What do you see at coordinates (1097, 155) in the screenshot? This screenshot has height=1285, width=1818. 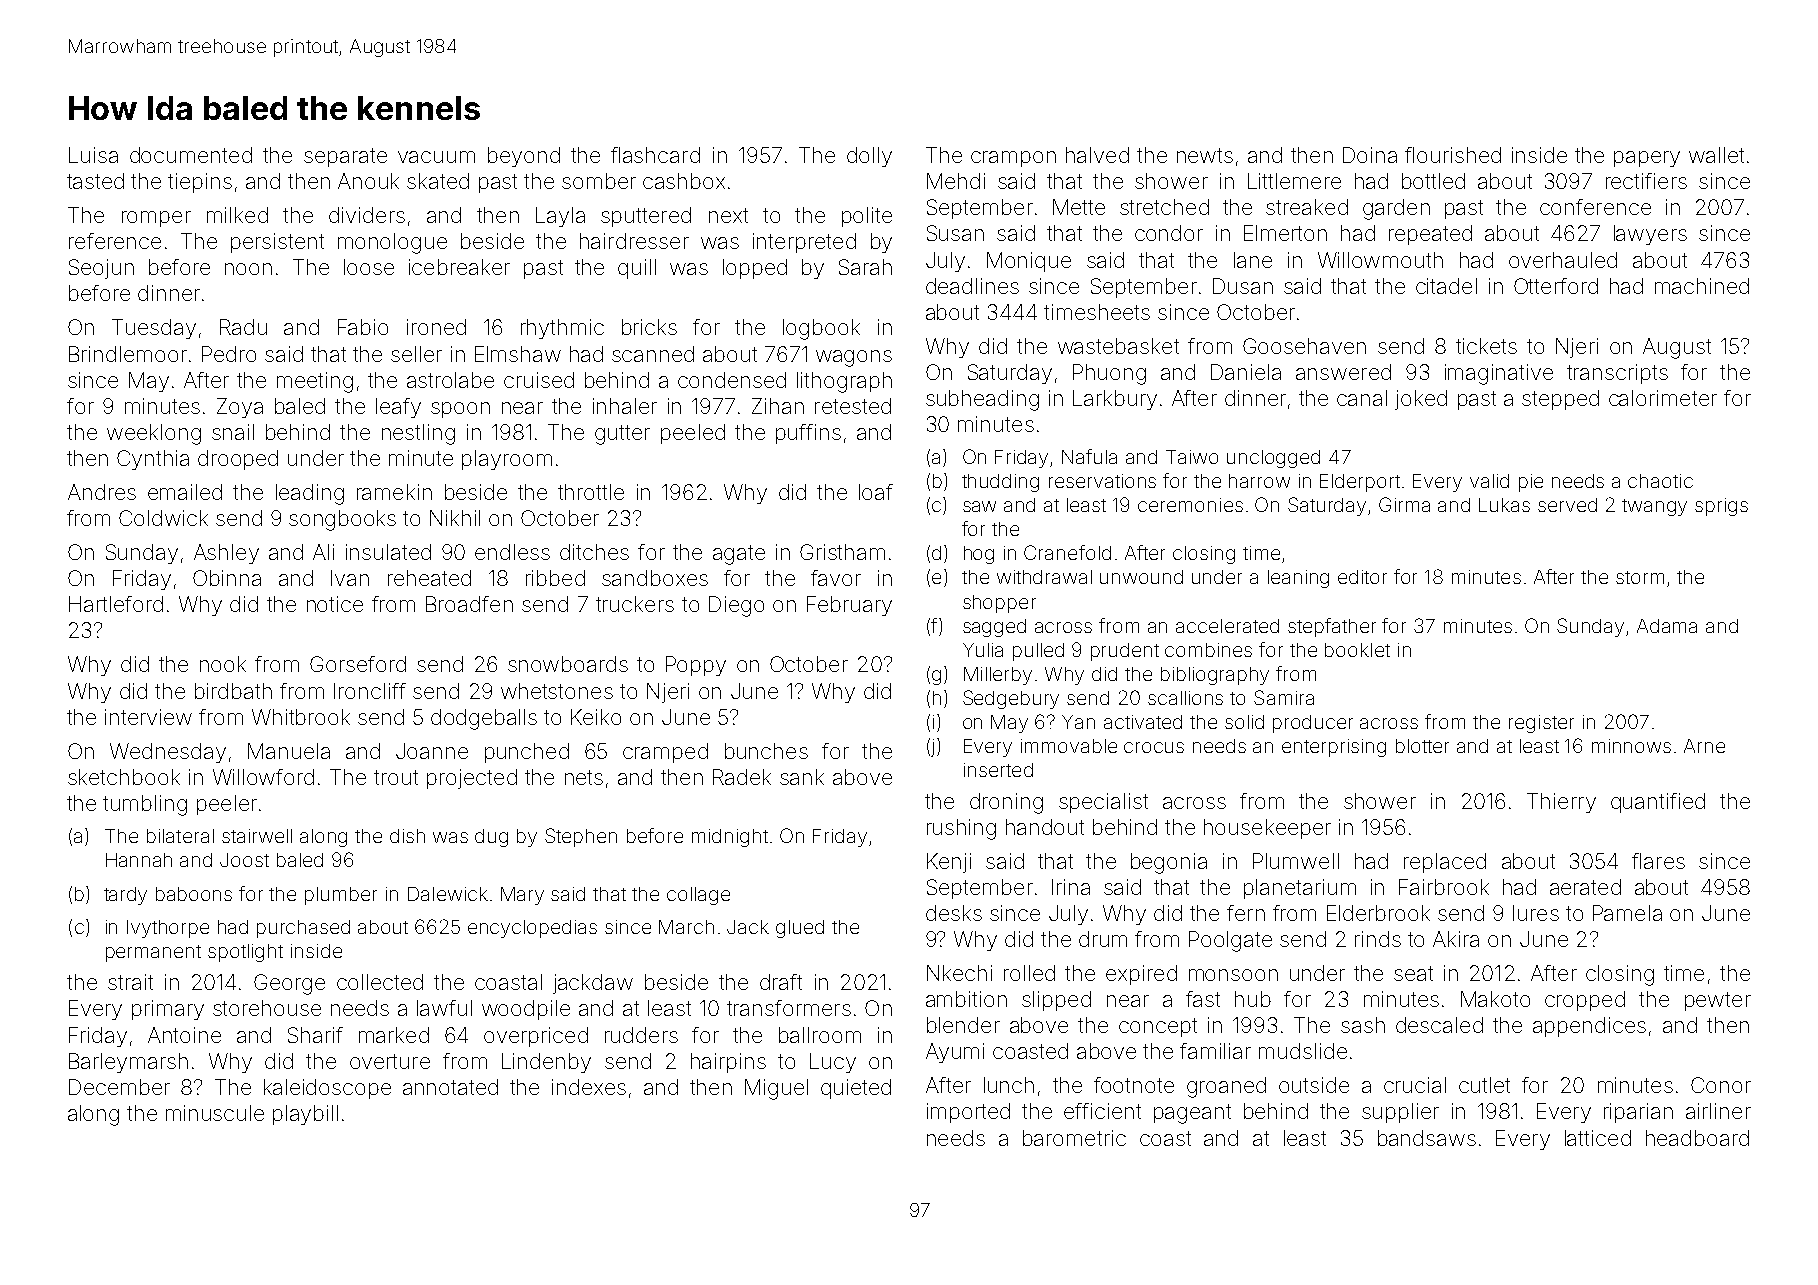 I see `halved` at bounding box center [1097, 155].
